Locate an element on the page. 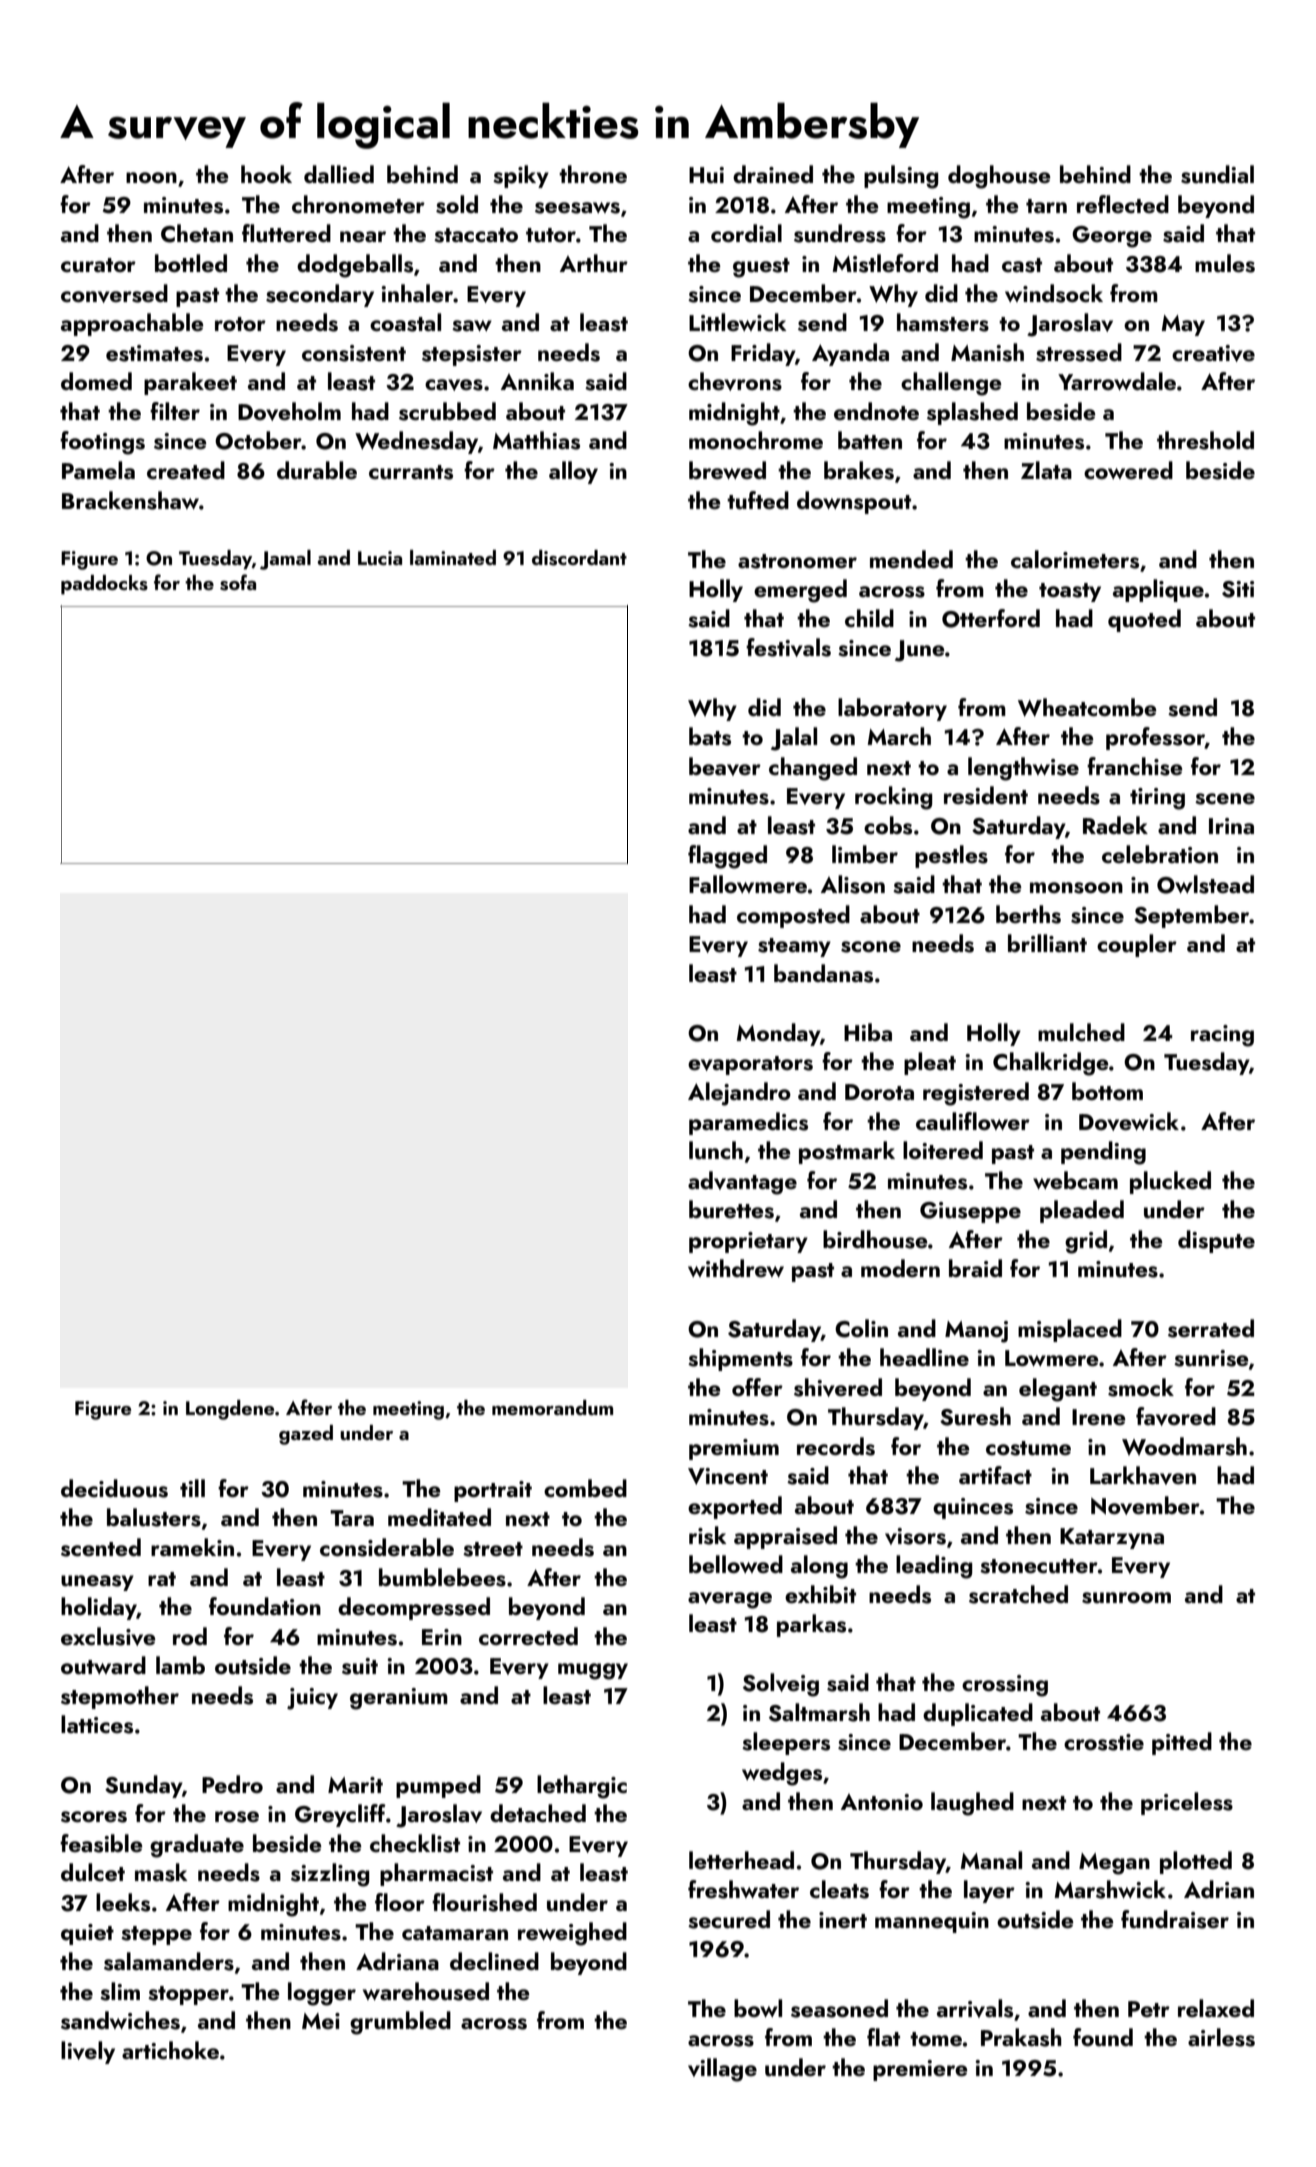 This page has width=1316, height=2167. bandanas is located at coordinates (823, 973).
